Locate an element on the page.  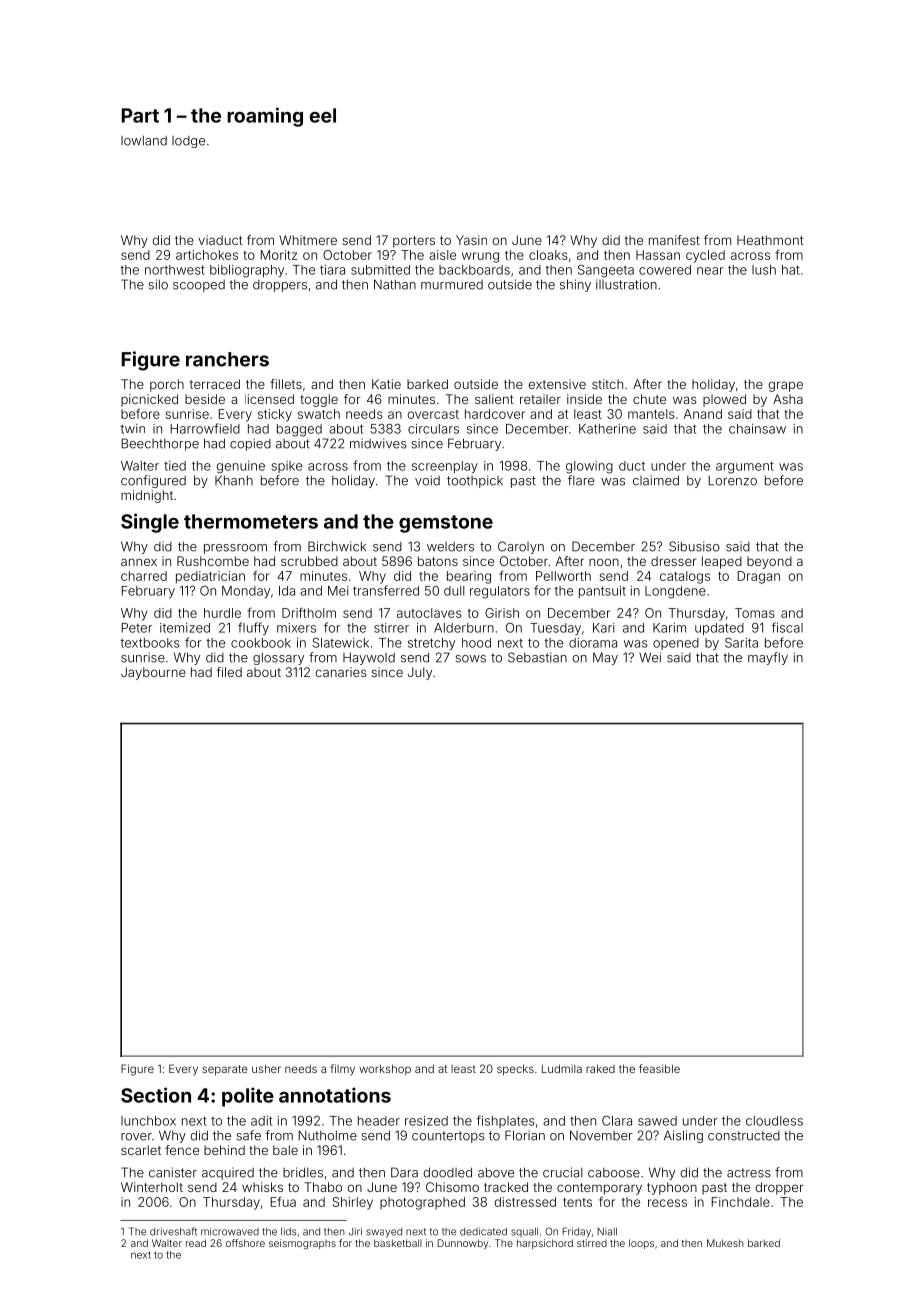
feasible is located at coordinates (659, 1068).
